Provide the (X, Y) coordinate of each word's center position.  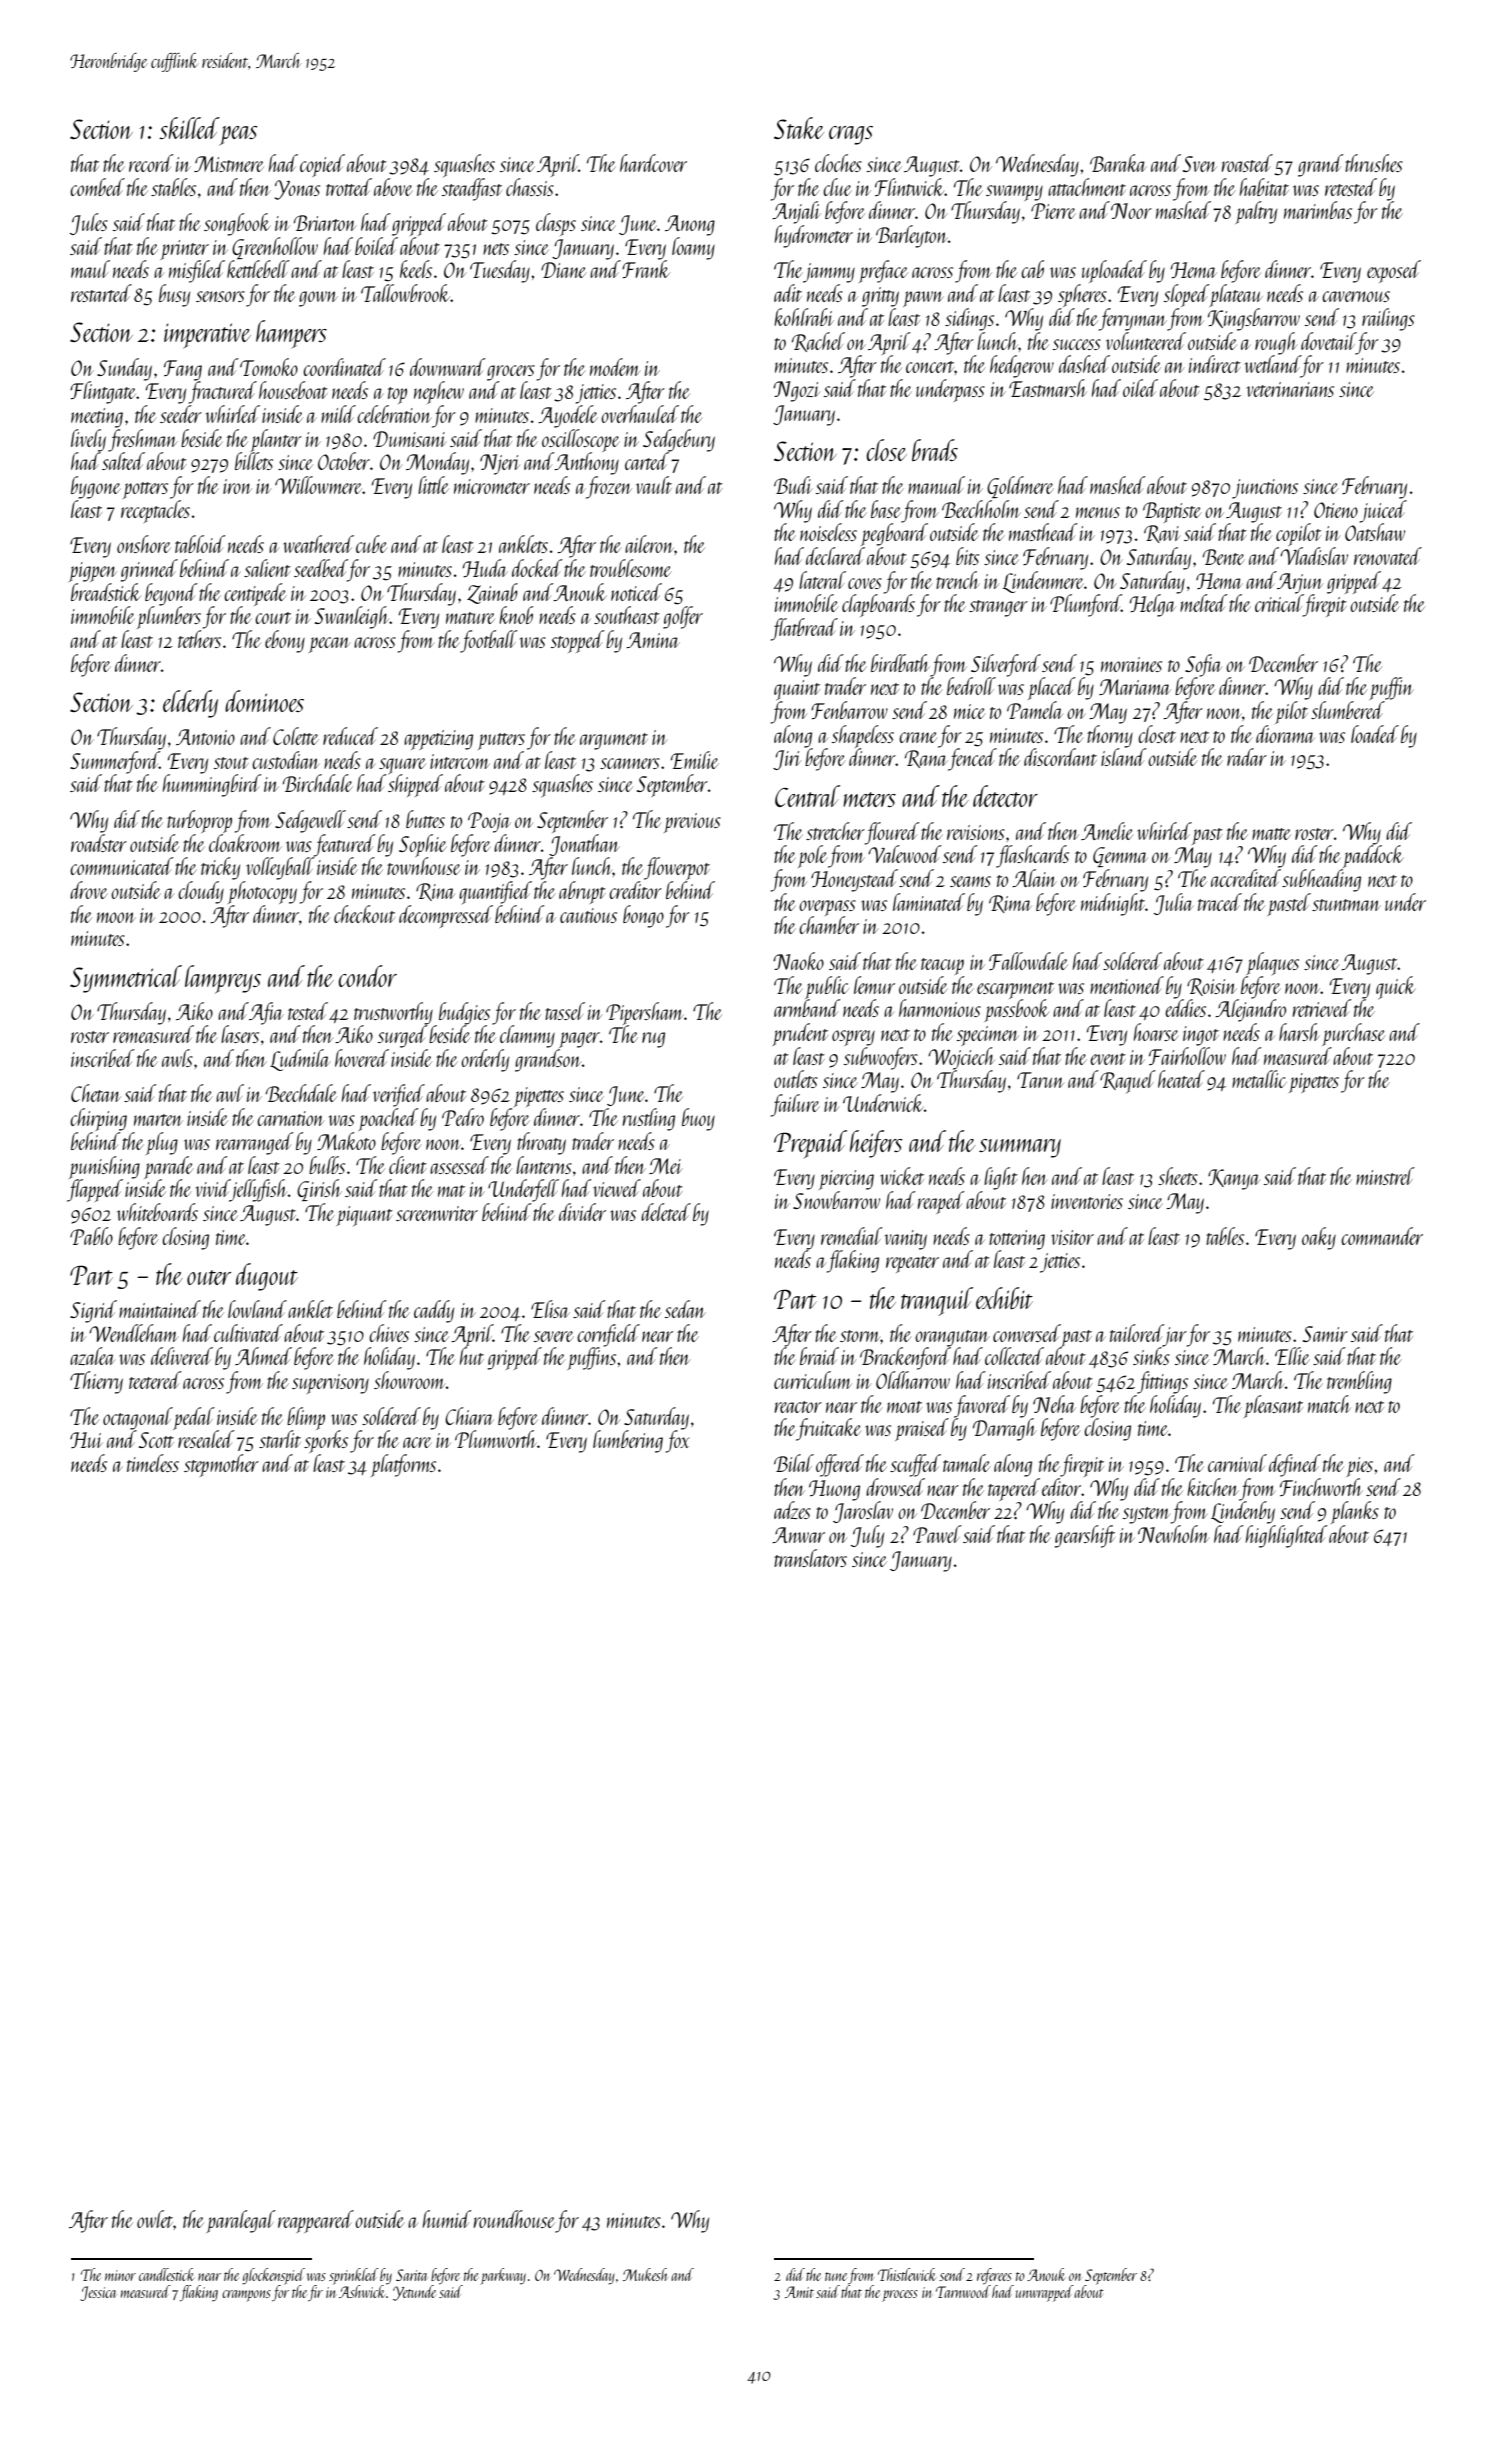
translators (810, 1558)
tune (836, 2276)
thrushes (1374, 163)
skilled (189, 128)
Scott (156, 1440)
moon (116, 917)
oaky (1319, 1238)
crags (851, 135)
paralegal (241, 2221)
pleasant (1273, 1406)
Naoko (798, 961)
